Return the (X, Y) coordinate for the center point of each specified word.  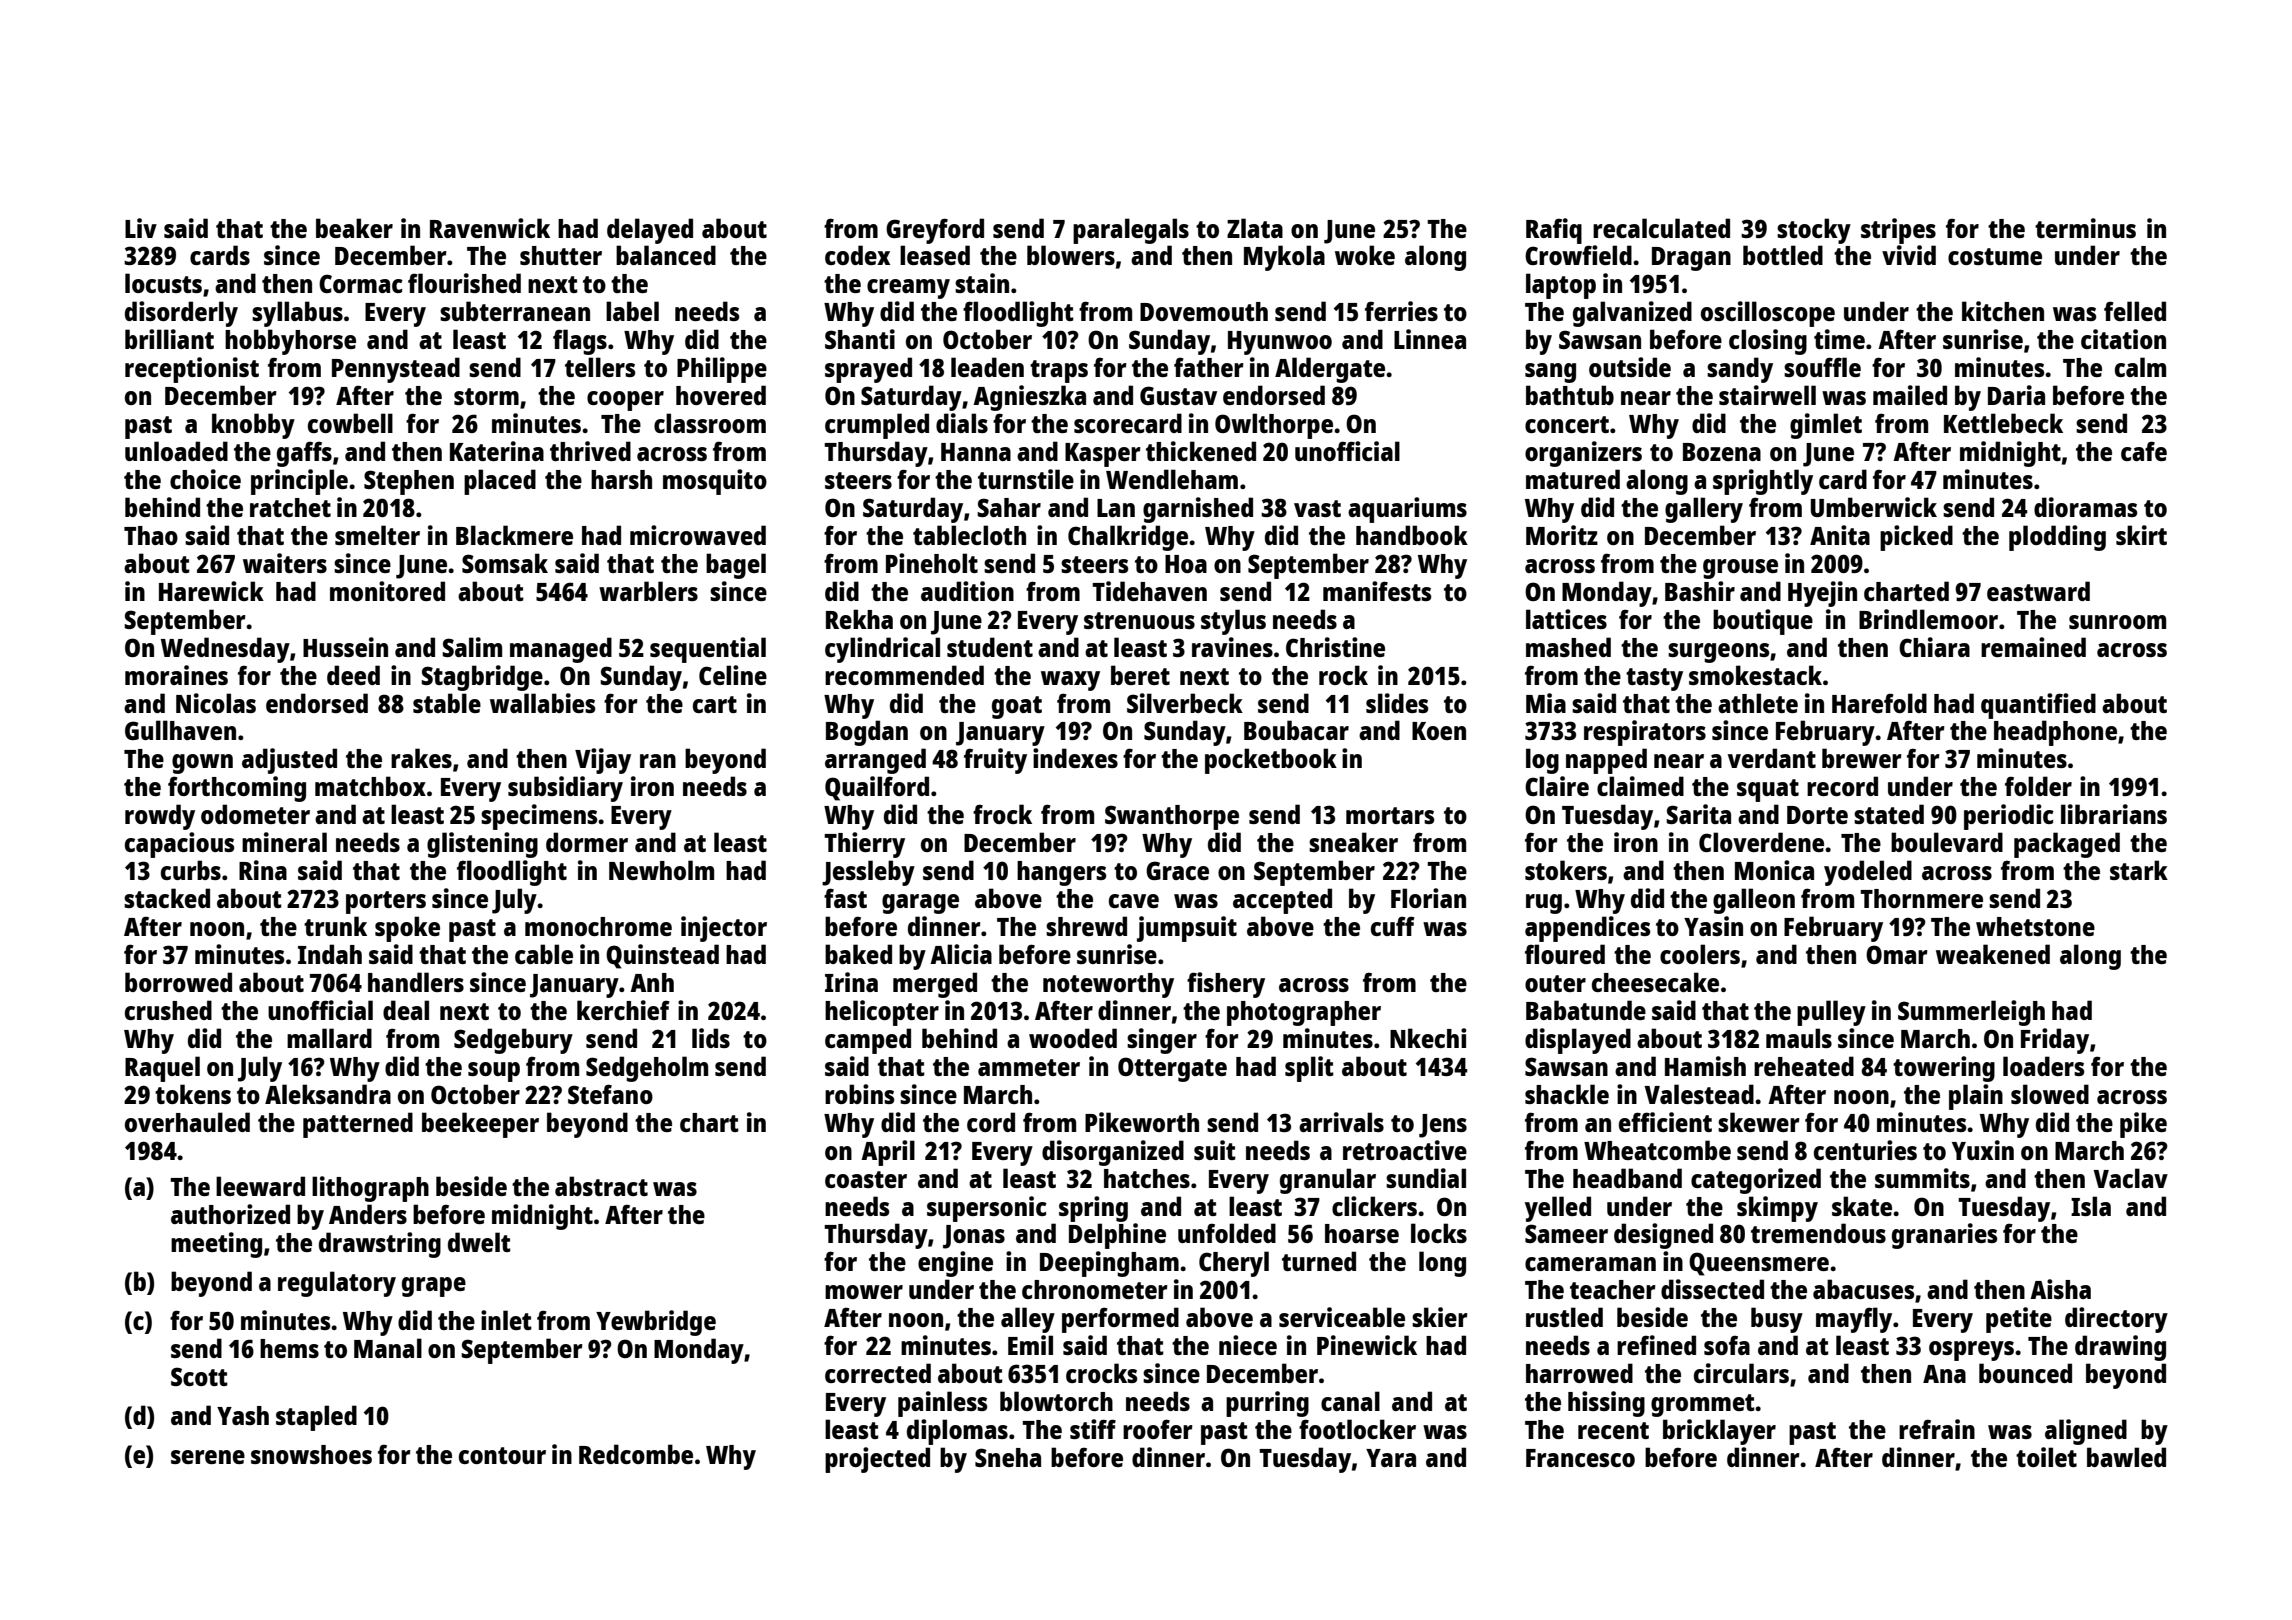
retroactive (1405, 1150)
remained (2033, 647)
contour (502, 1455)
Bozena (1722, 452)
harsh (621, 479)
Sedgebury (513, 1041)
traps (1059, 371)
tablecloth (969, 535)
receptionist (192, 370)
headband (1627, 1178)
